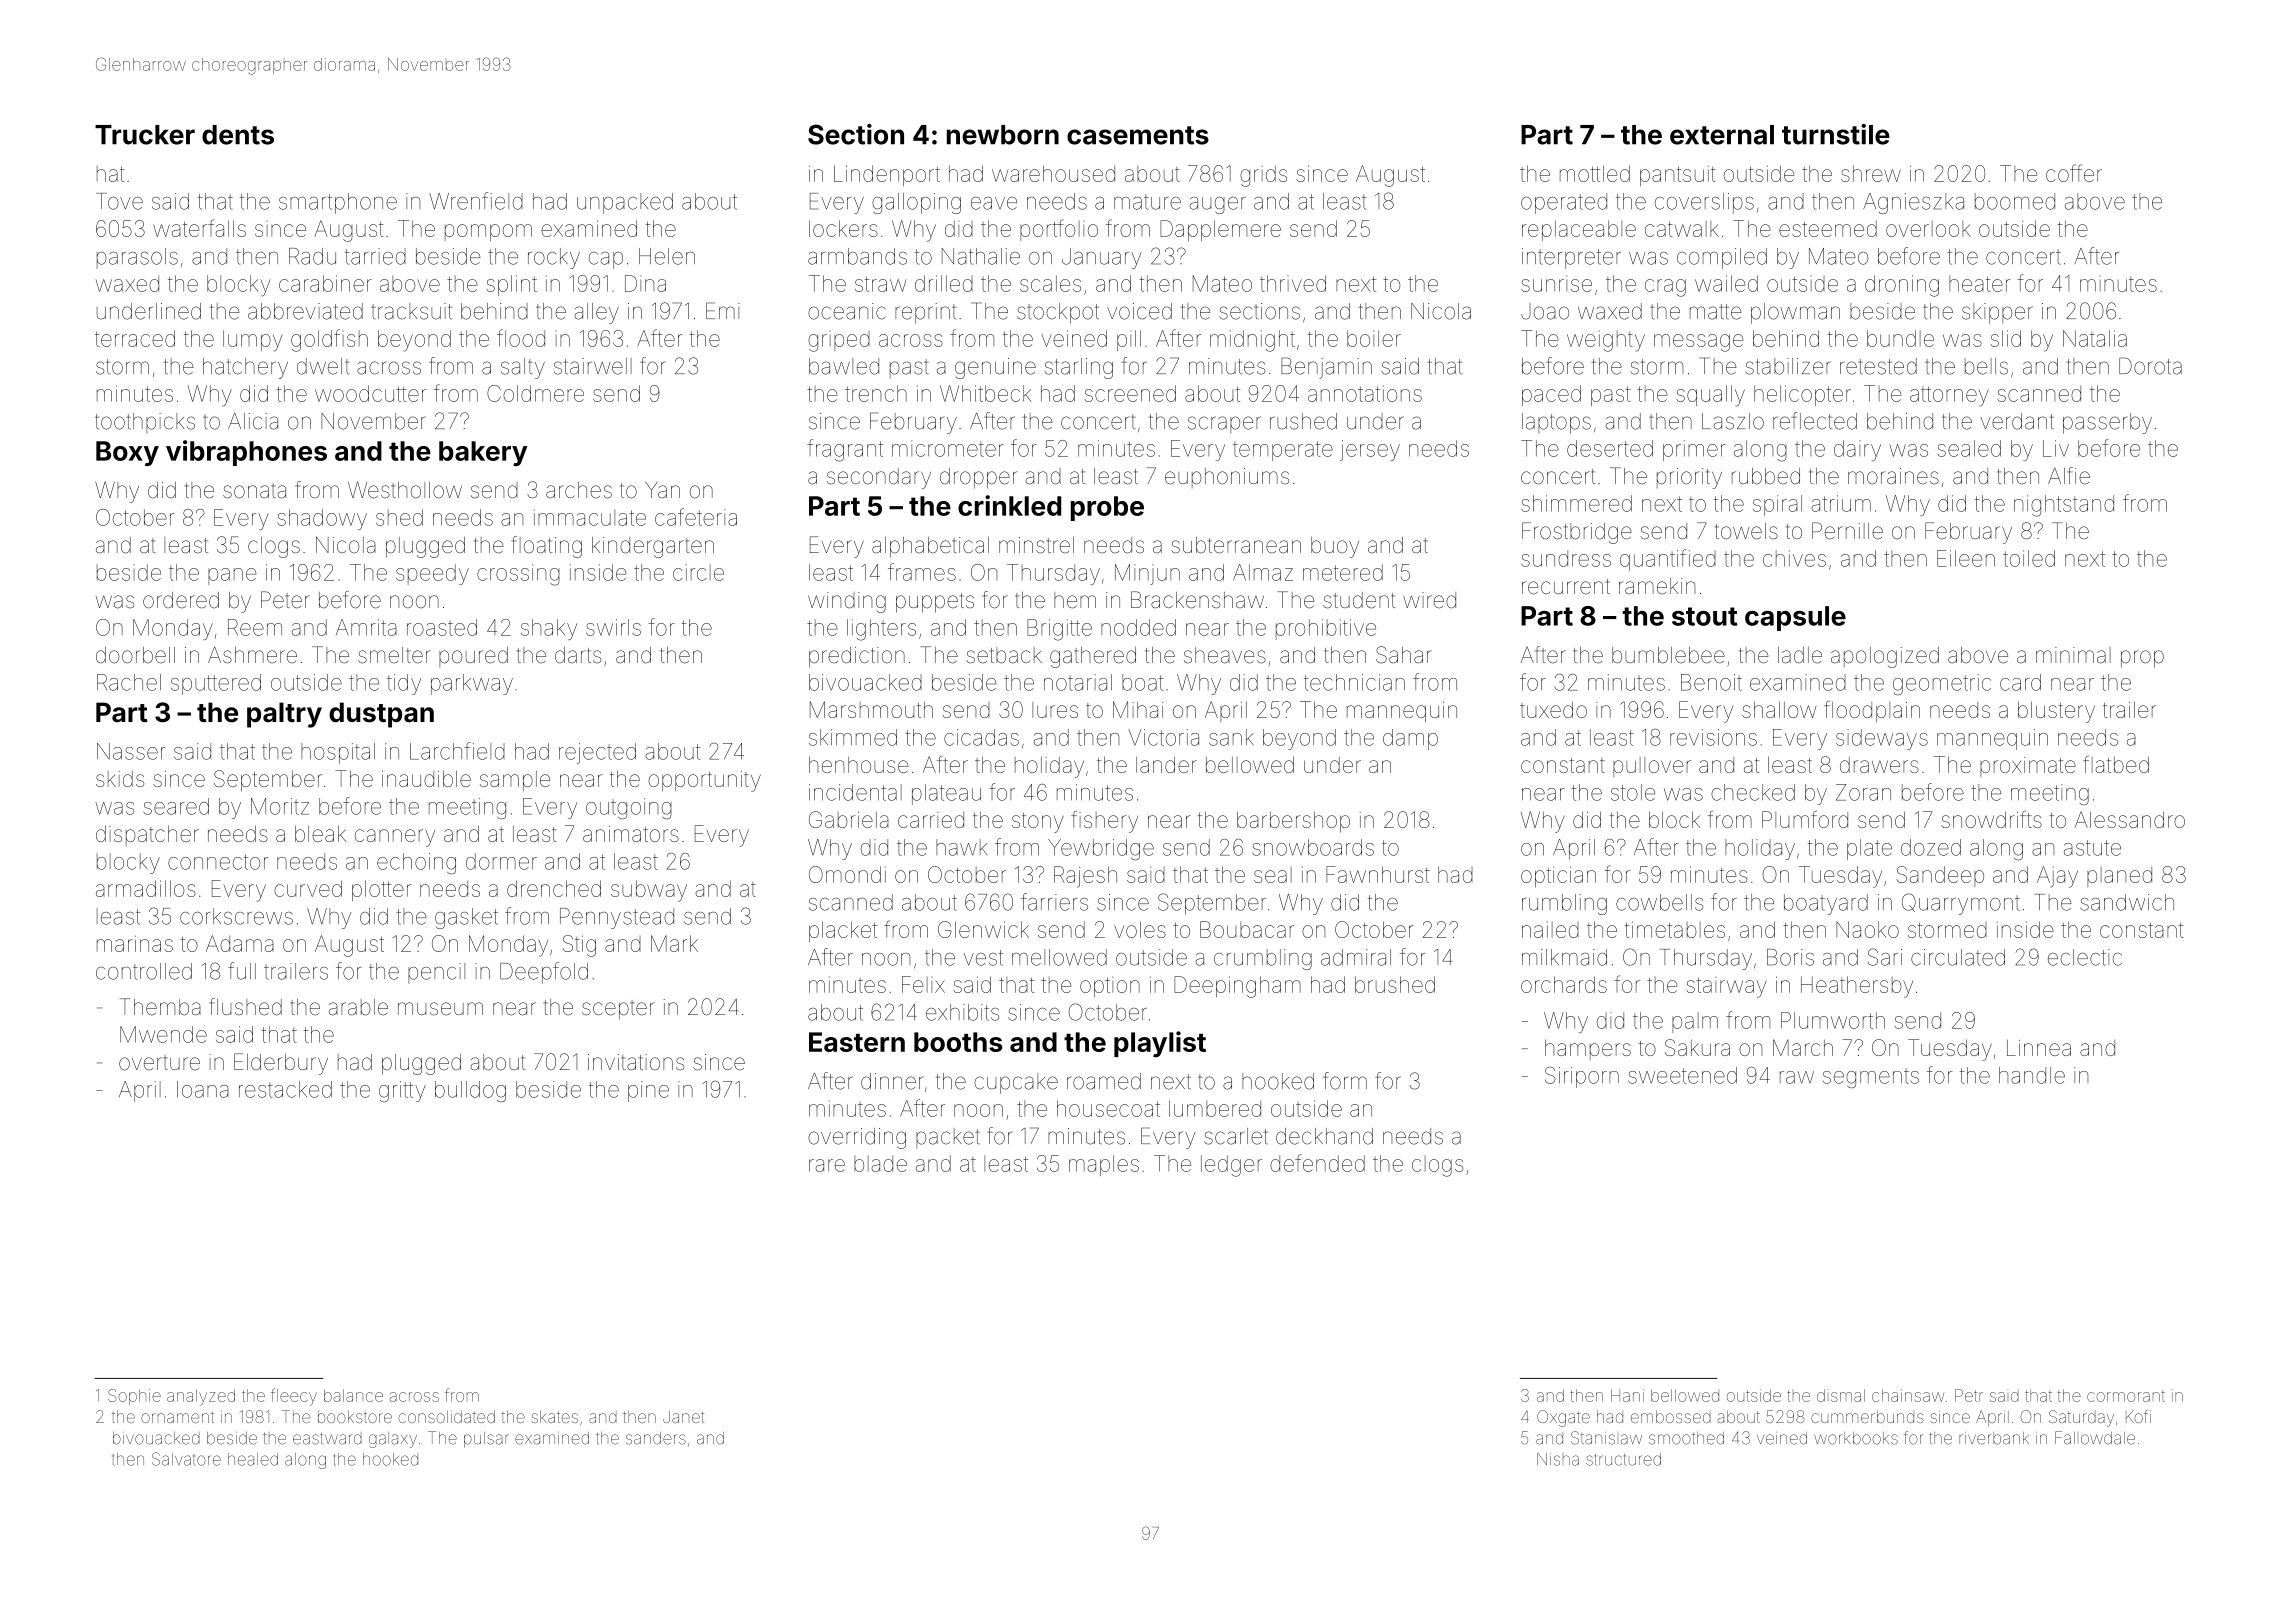 Image resolution: width=2282 pixels, height=1614 pixels. Describe the element at coordinates (2006, 338) in the page. I see `slid` at that location.
